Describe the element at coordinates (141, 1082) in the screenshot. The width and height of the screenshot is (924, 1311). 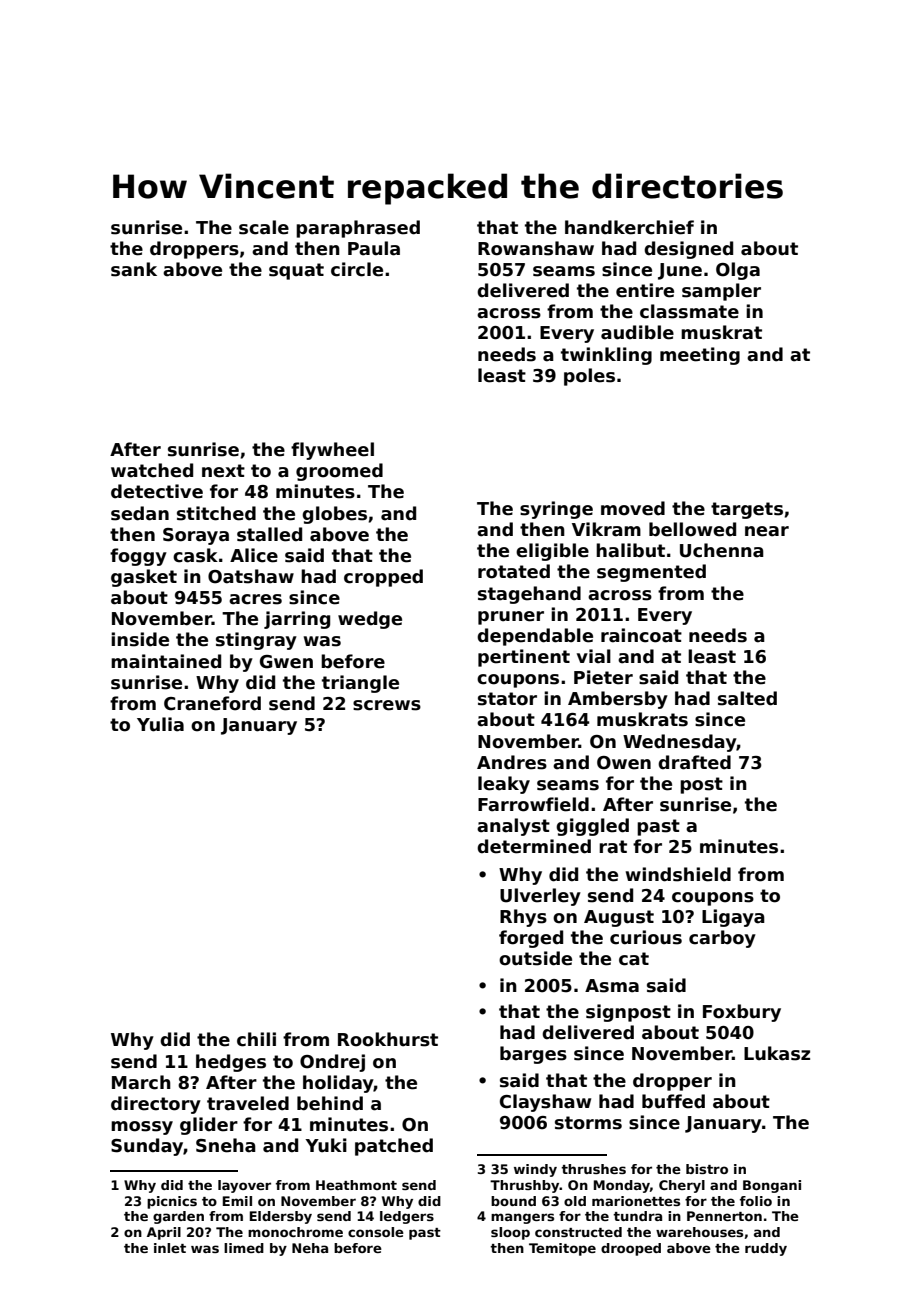
I see `March` at that location.
